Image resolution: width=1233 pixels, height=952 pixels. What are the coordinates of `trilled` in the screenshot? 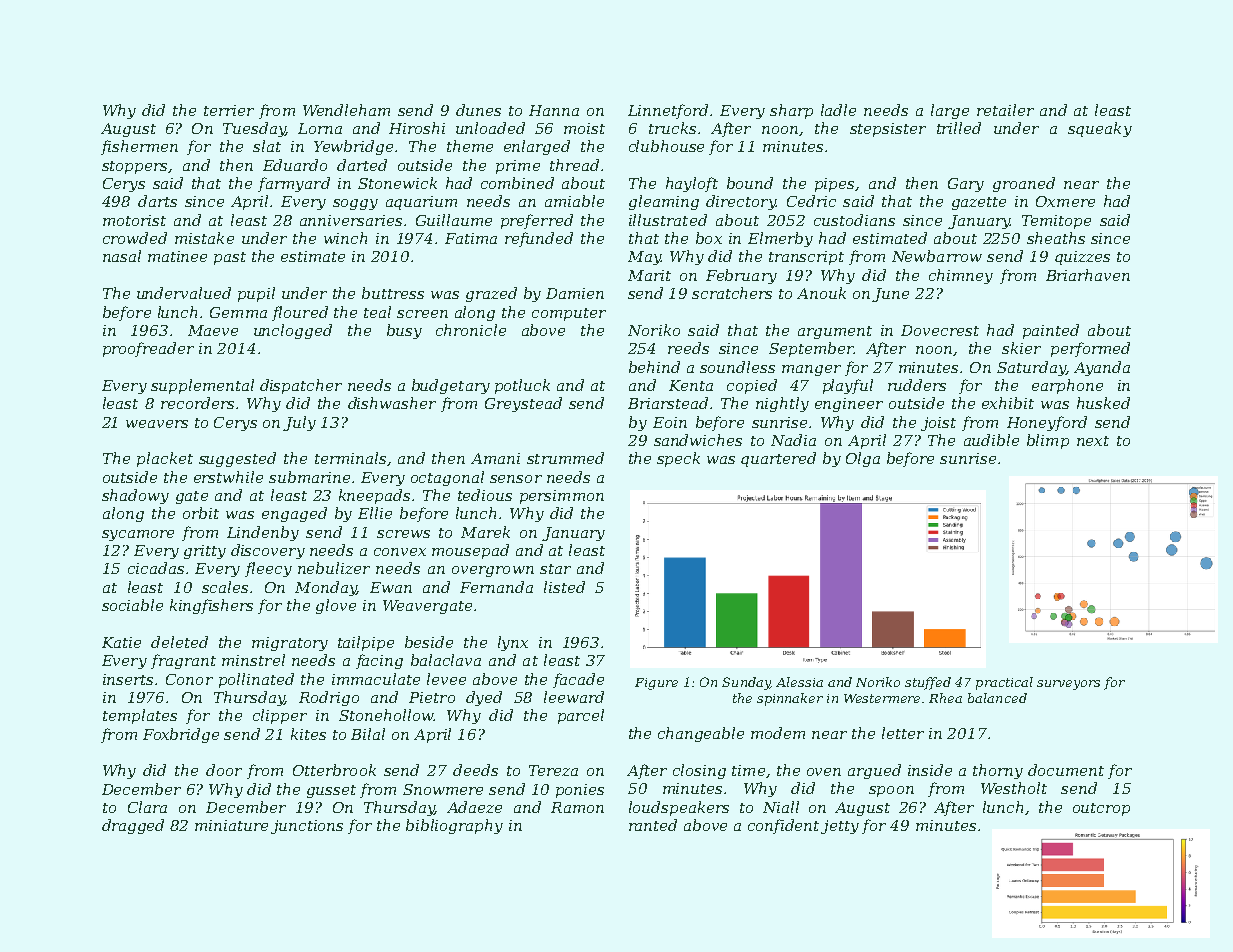 It's located at (959, 128).
